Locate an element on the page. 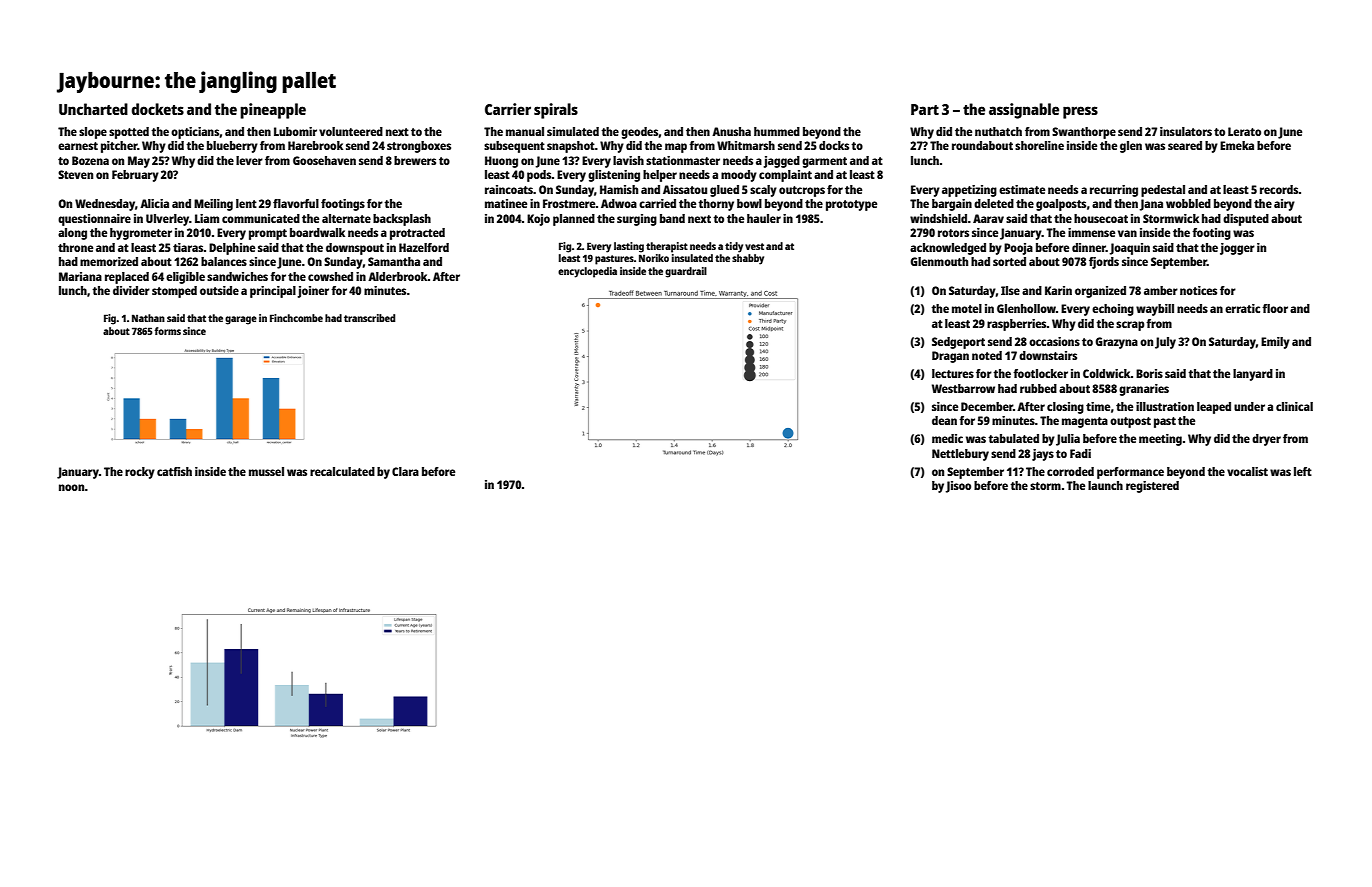 This document has height=887, width=1372. noon is located at coordinates (71, 487).
